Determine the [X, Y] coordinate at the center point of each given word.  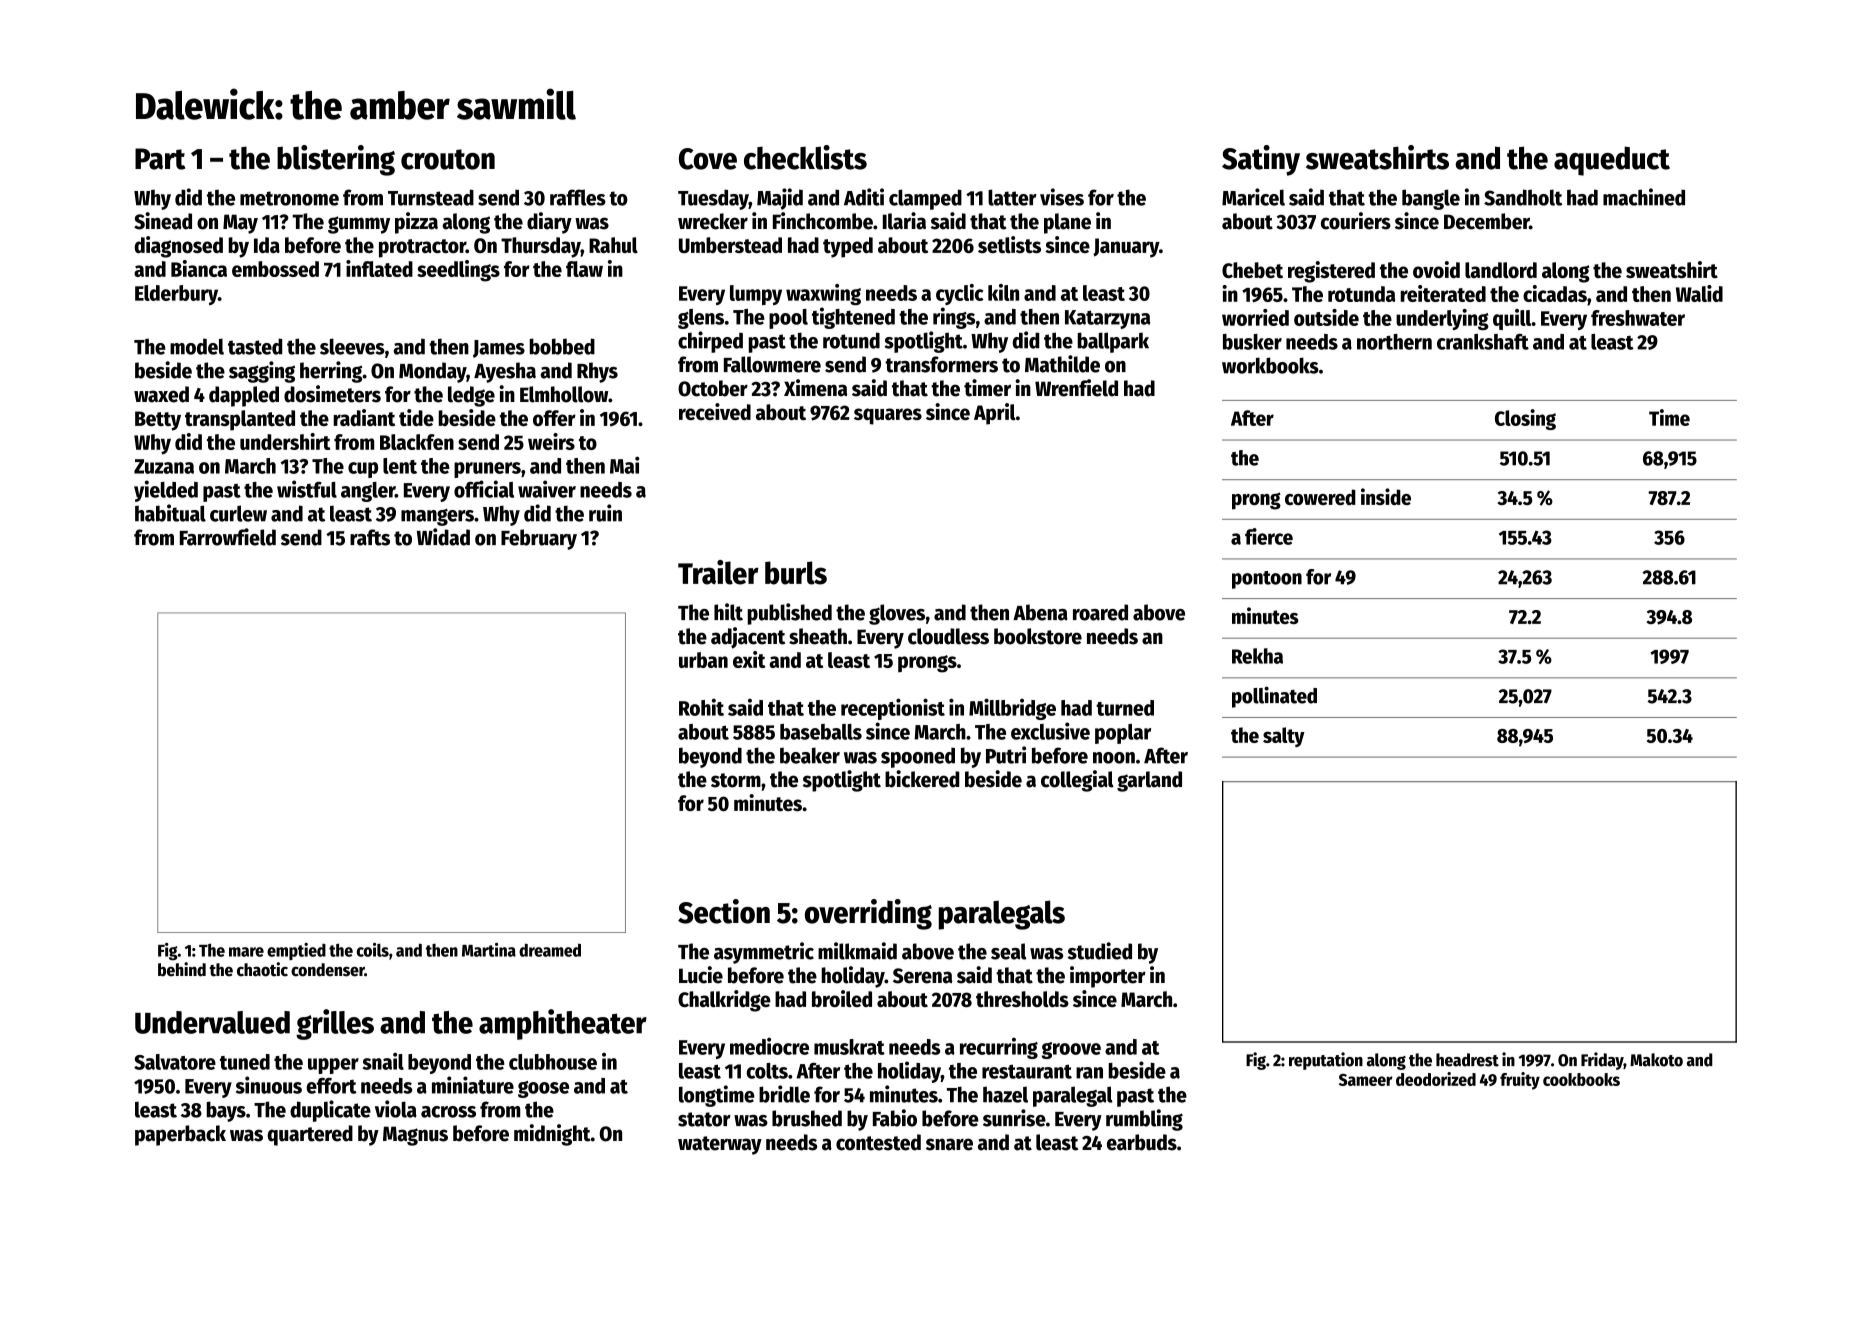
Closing [1525, 419]
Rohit [701, 707]
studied [1100, 951]
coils [373, 950]
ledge [471, 396]
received [715, 411]
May [240, 224]
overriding [868, 914]
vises [1062, 197]
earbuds [1142, 1142]
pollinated [1274, 697]
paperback [180, 1135]
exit [749, 659]
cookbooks [1581, 1079]
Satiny [1261, 160]
